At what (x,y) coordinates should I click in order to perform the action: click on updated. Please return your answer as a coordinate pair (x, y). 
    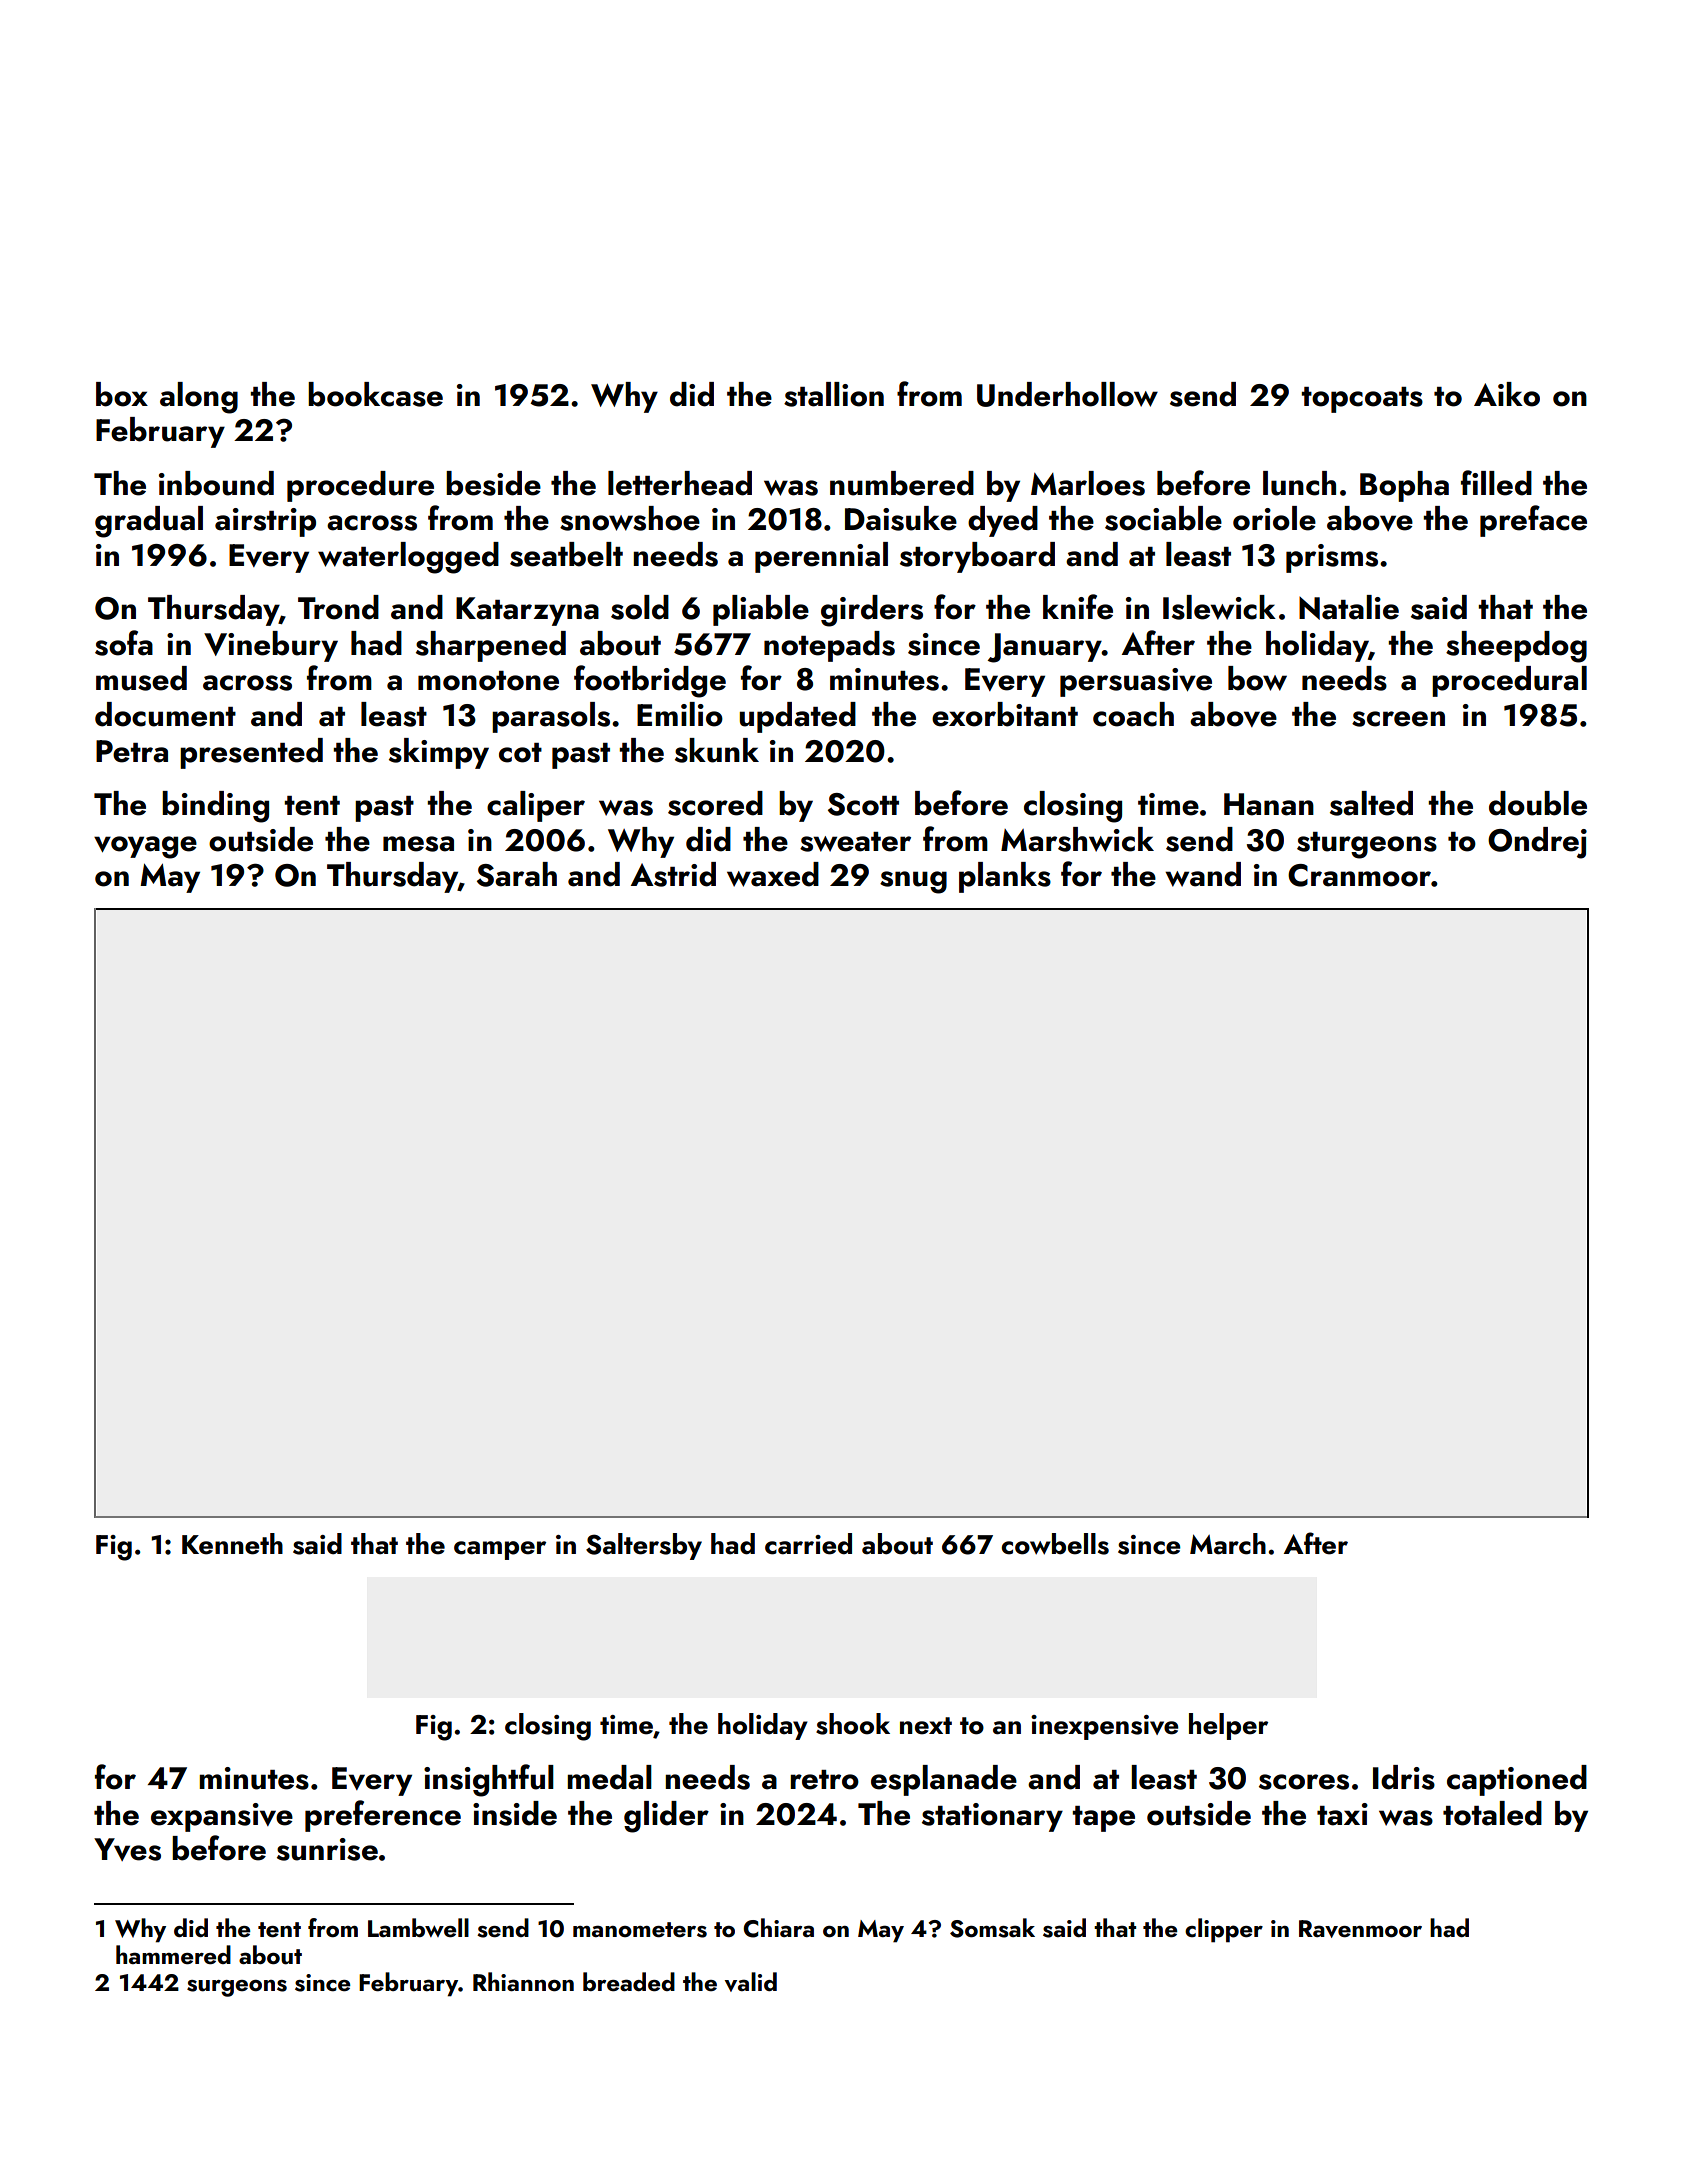
    Looking at the image, I should click on (797, 717).
